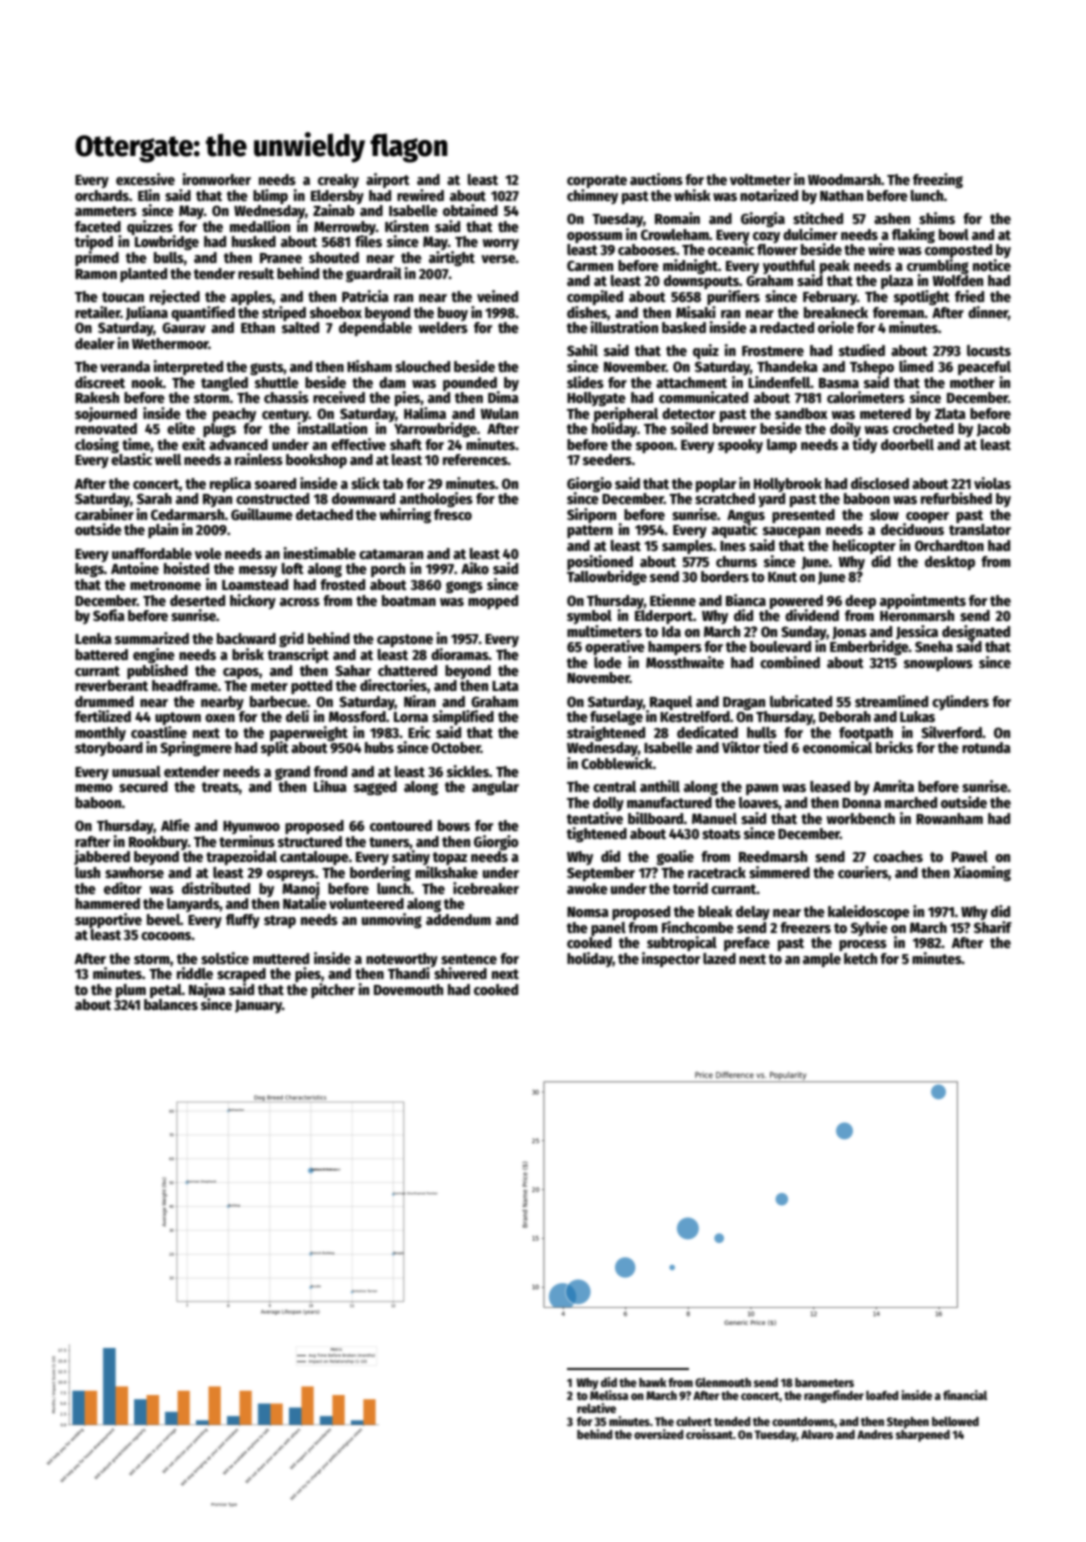 The height and width of the page is (1542, 1086). I want to click on relative, so click(596, 1408).
